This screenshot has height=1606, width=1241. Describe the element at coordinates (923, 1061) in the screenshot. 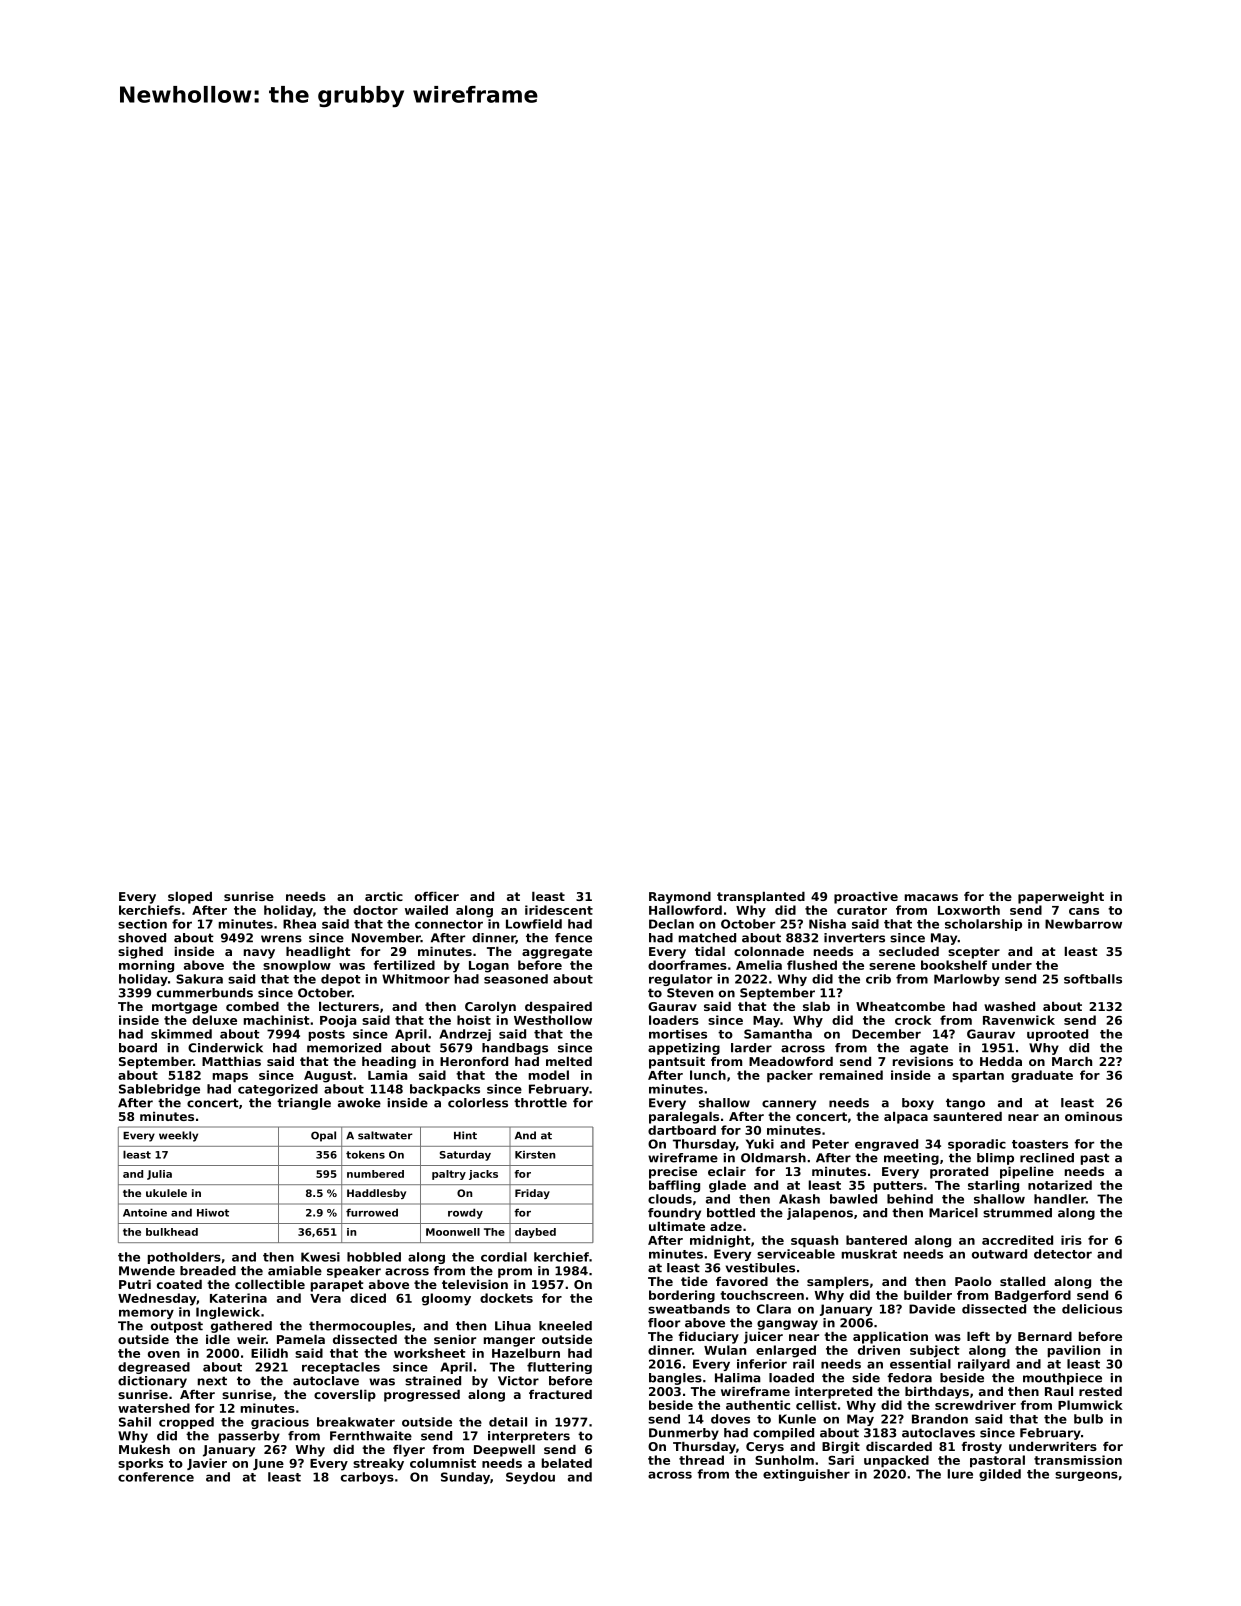

I see `revisions` at that location.
